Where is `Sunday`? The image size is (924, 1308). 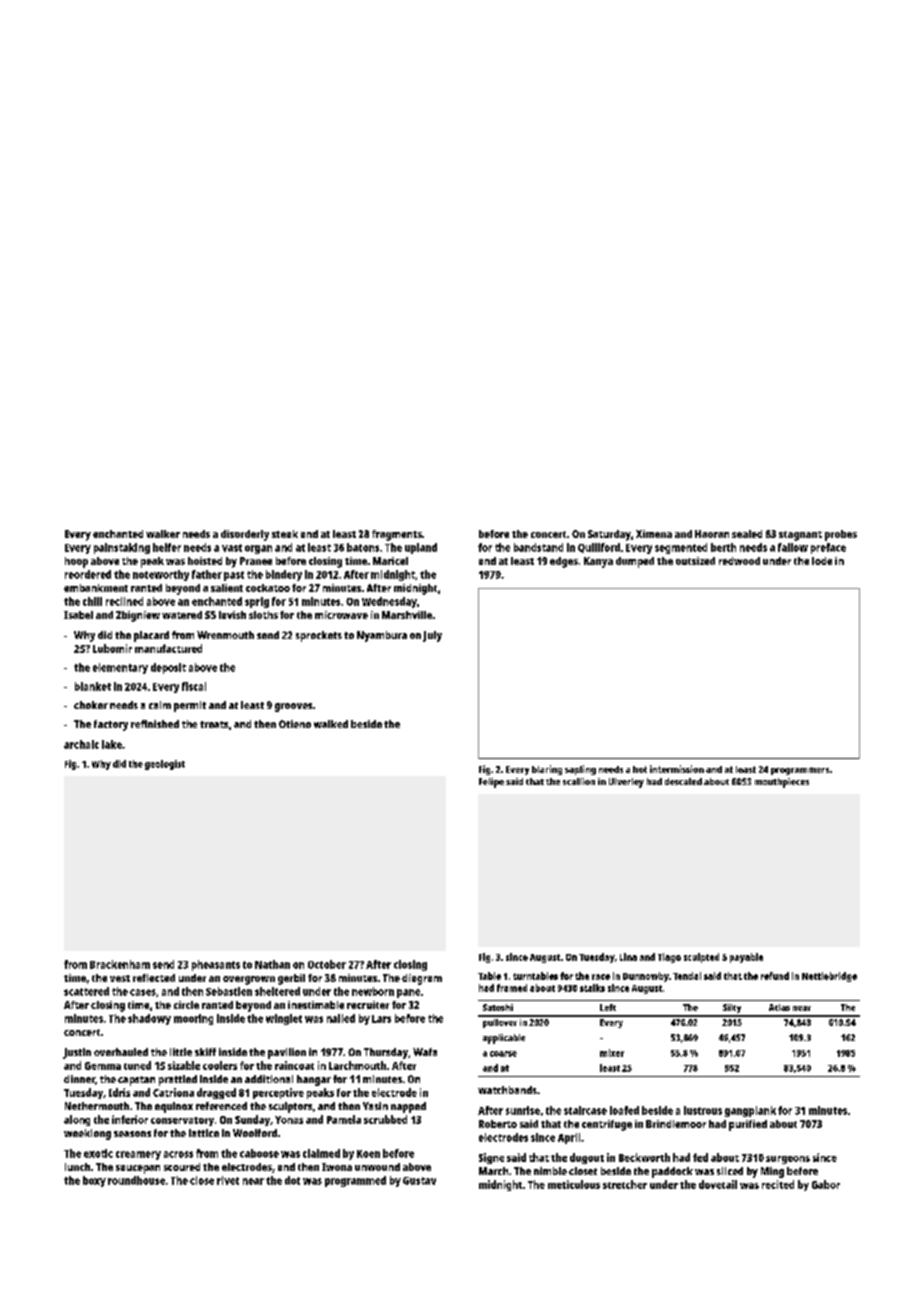
Sunday is located at coordinates (252, 1120).
